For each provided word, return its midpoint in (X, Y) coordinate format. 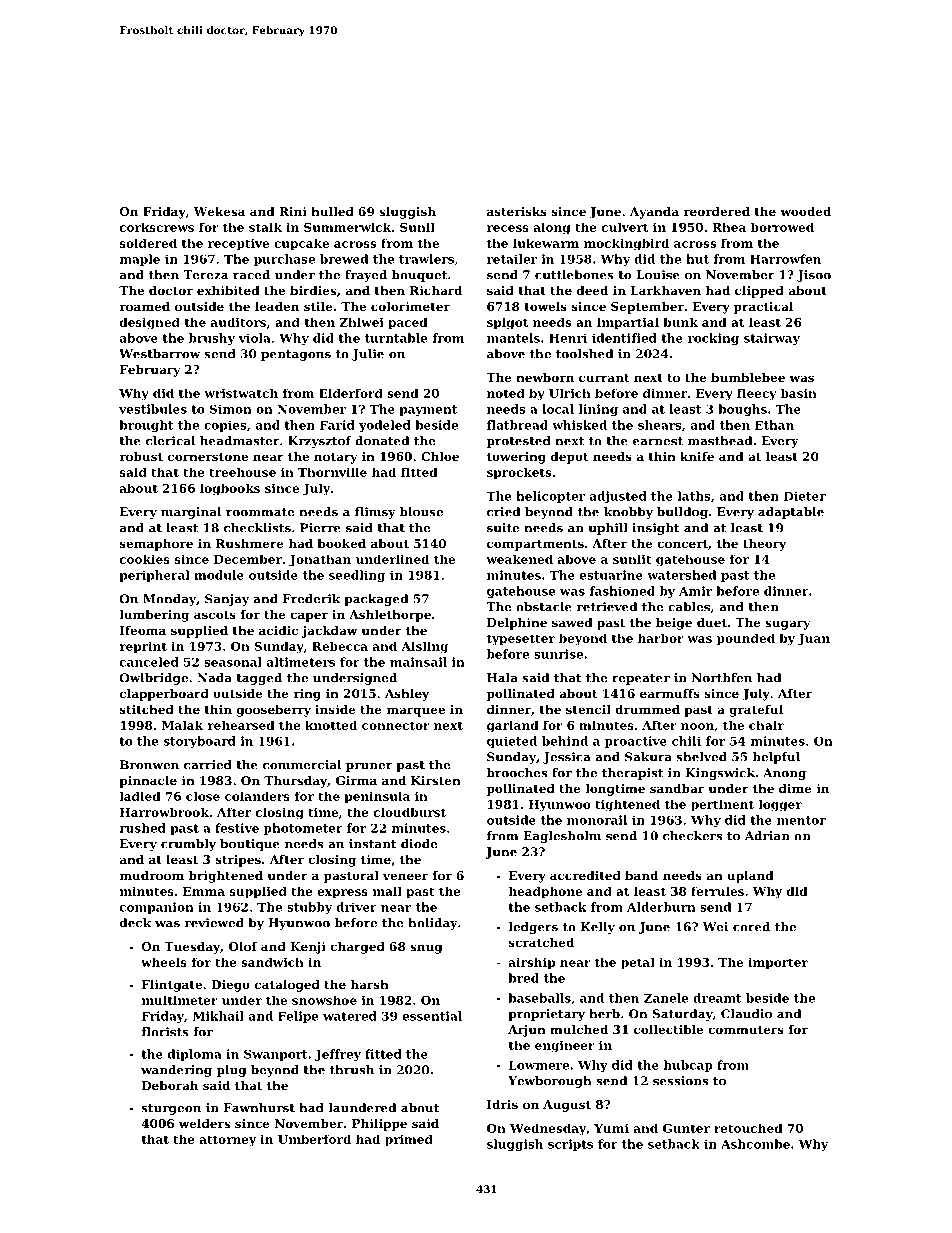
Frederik (311, 599)
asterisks (517, 211)
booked (341, 543)
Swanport (276, 1055)
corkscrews (157, 227)
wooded (805, 211)
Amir (695, 591)
